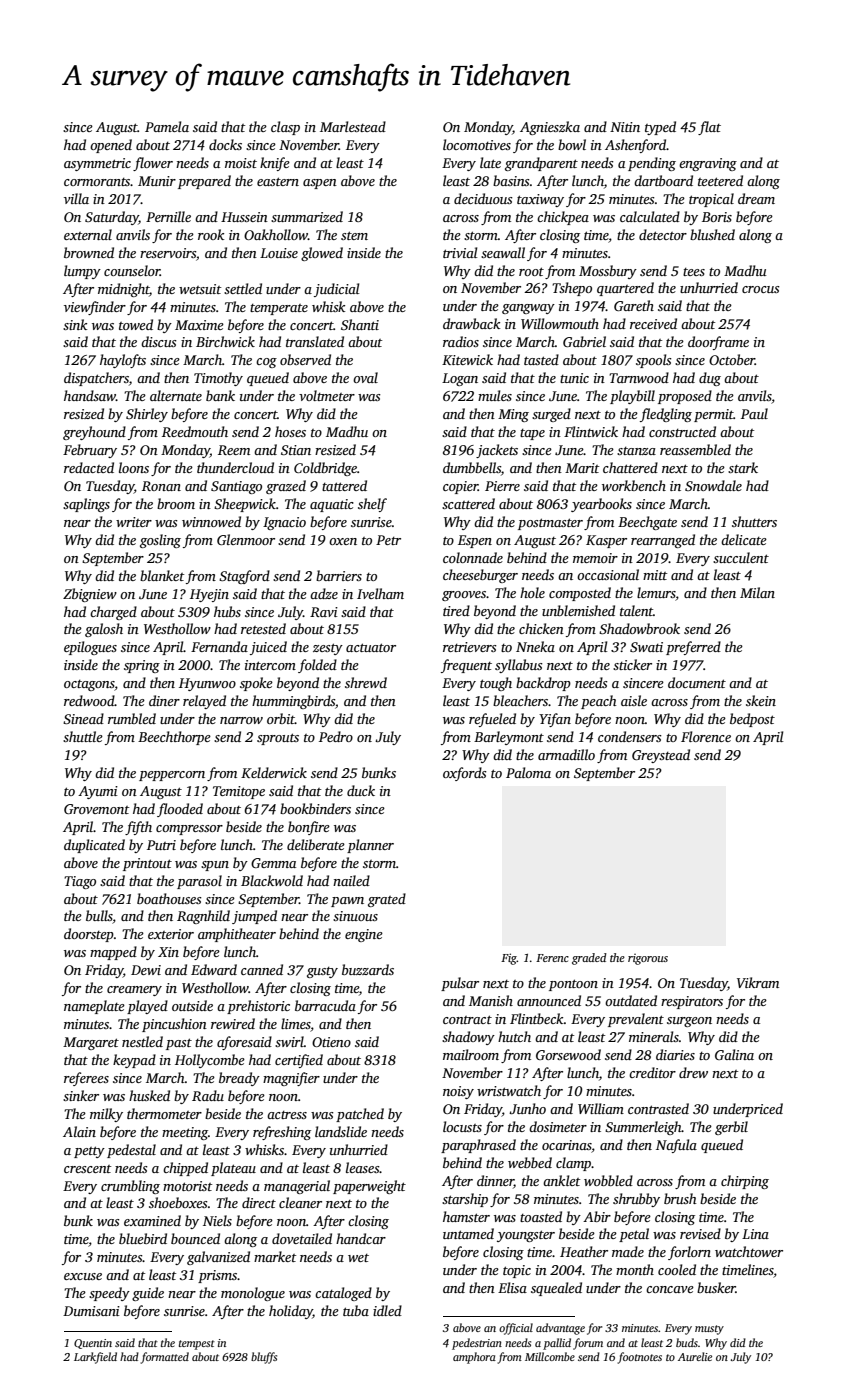 This page has height=1400, width=849. What do you see at coordinates (495, 395) in the page?
I see `mules` at bounding box center [495, 395].
